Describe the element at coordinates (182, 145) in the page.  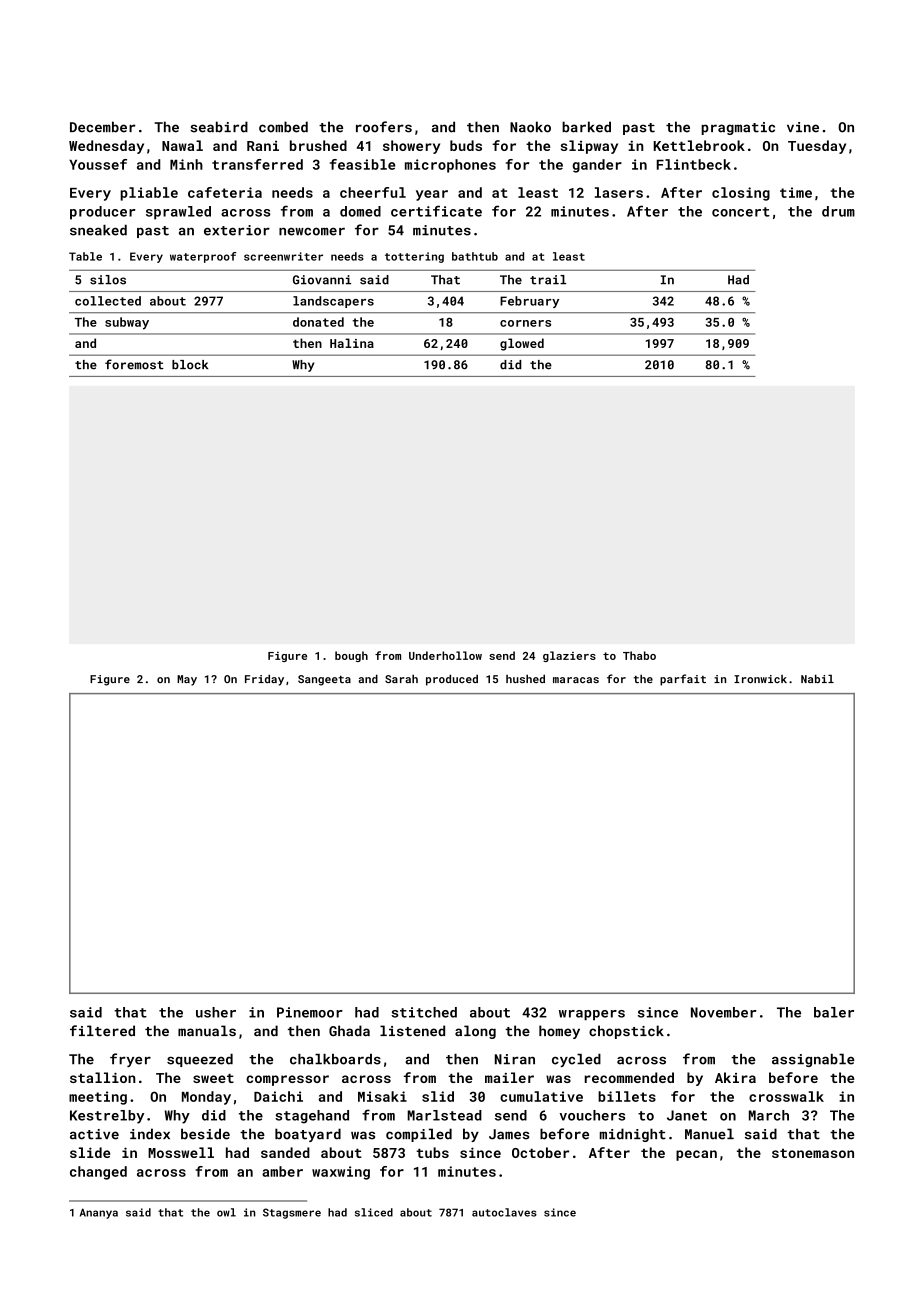
I see `Nawal` at that location.
